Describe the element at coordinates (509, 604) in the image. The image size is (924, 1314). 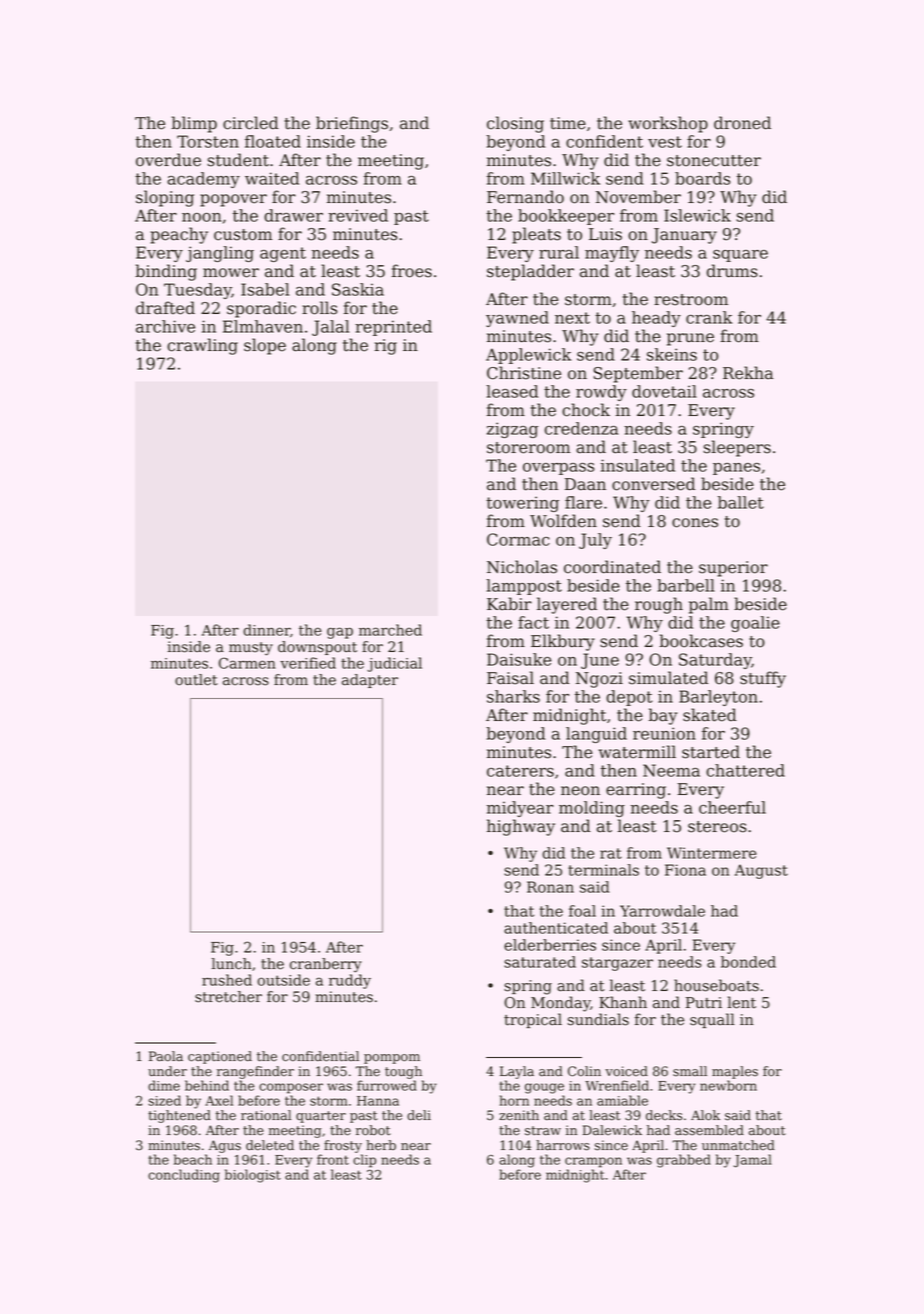
I see `Kabir` at that location.
